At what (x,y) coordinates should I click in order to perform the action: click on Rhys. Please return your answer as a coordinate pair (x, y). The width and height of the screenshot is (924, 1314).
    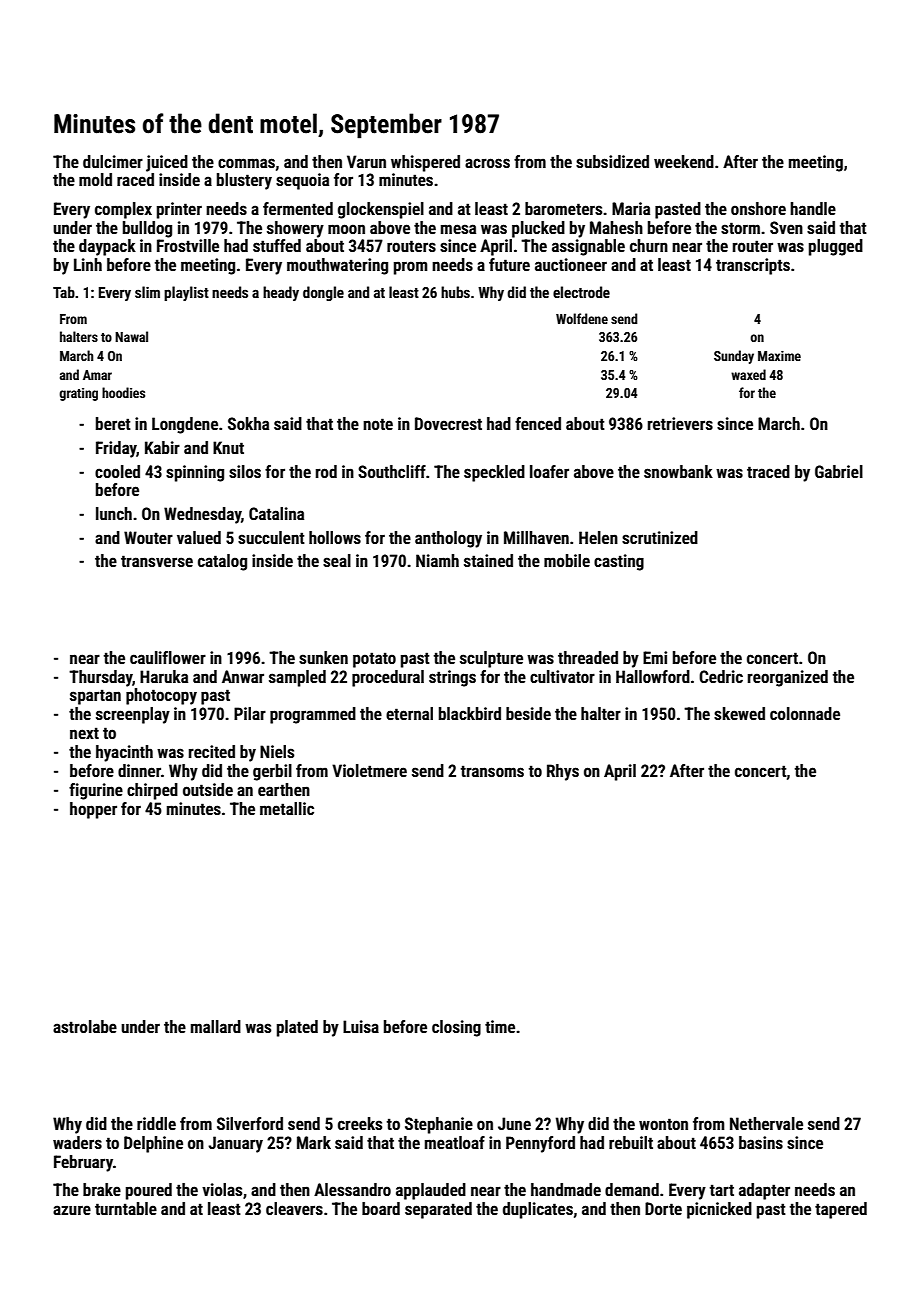
    Looking at the image, I should click on (563, 772).
